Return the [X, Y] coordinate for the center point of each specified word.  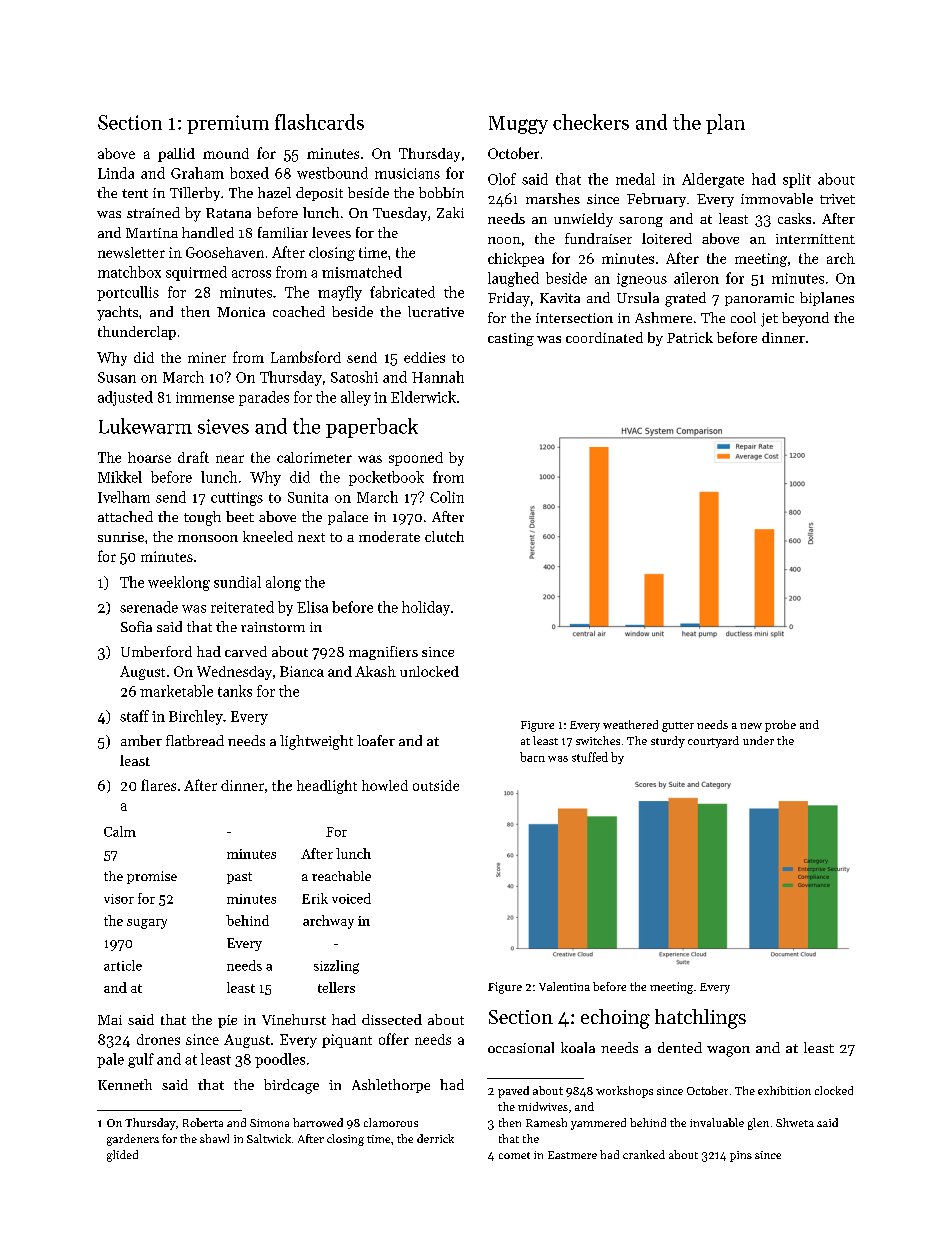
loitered [667, 238]
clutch [444, 536]
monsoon [208, 538]
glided [122, 1156]
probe [780, 726]
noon [504, 240]
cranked [644, 1154]
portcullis [128, 293]
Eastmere [572, 1155]
